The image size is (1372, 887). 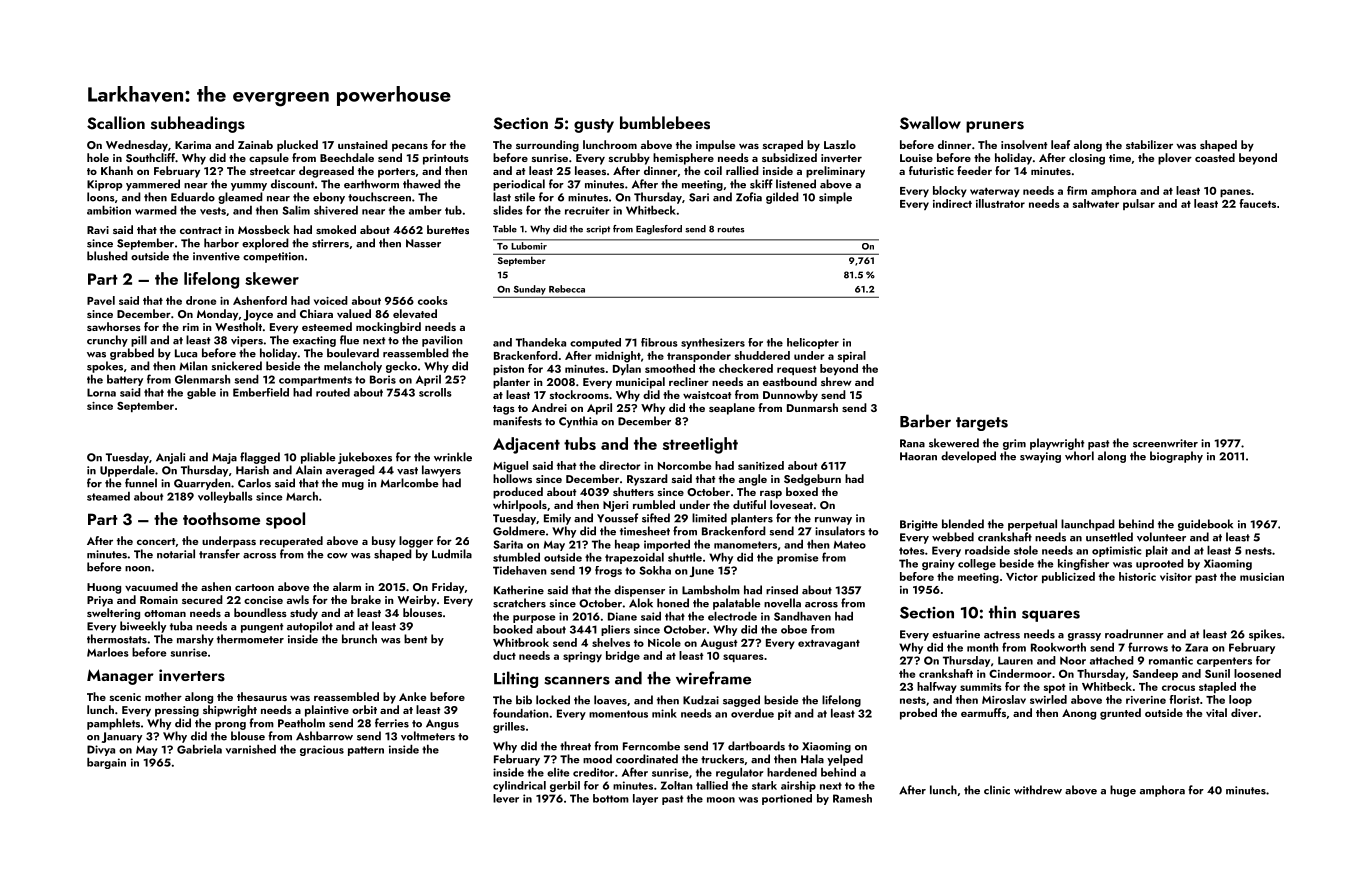 What do you see at coordinates (1139, 204) in the screenshot?
I see `pulsar` at bounding box center [1139, 204].
